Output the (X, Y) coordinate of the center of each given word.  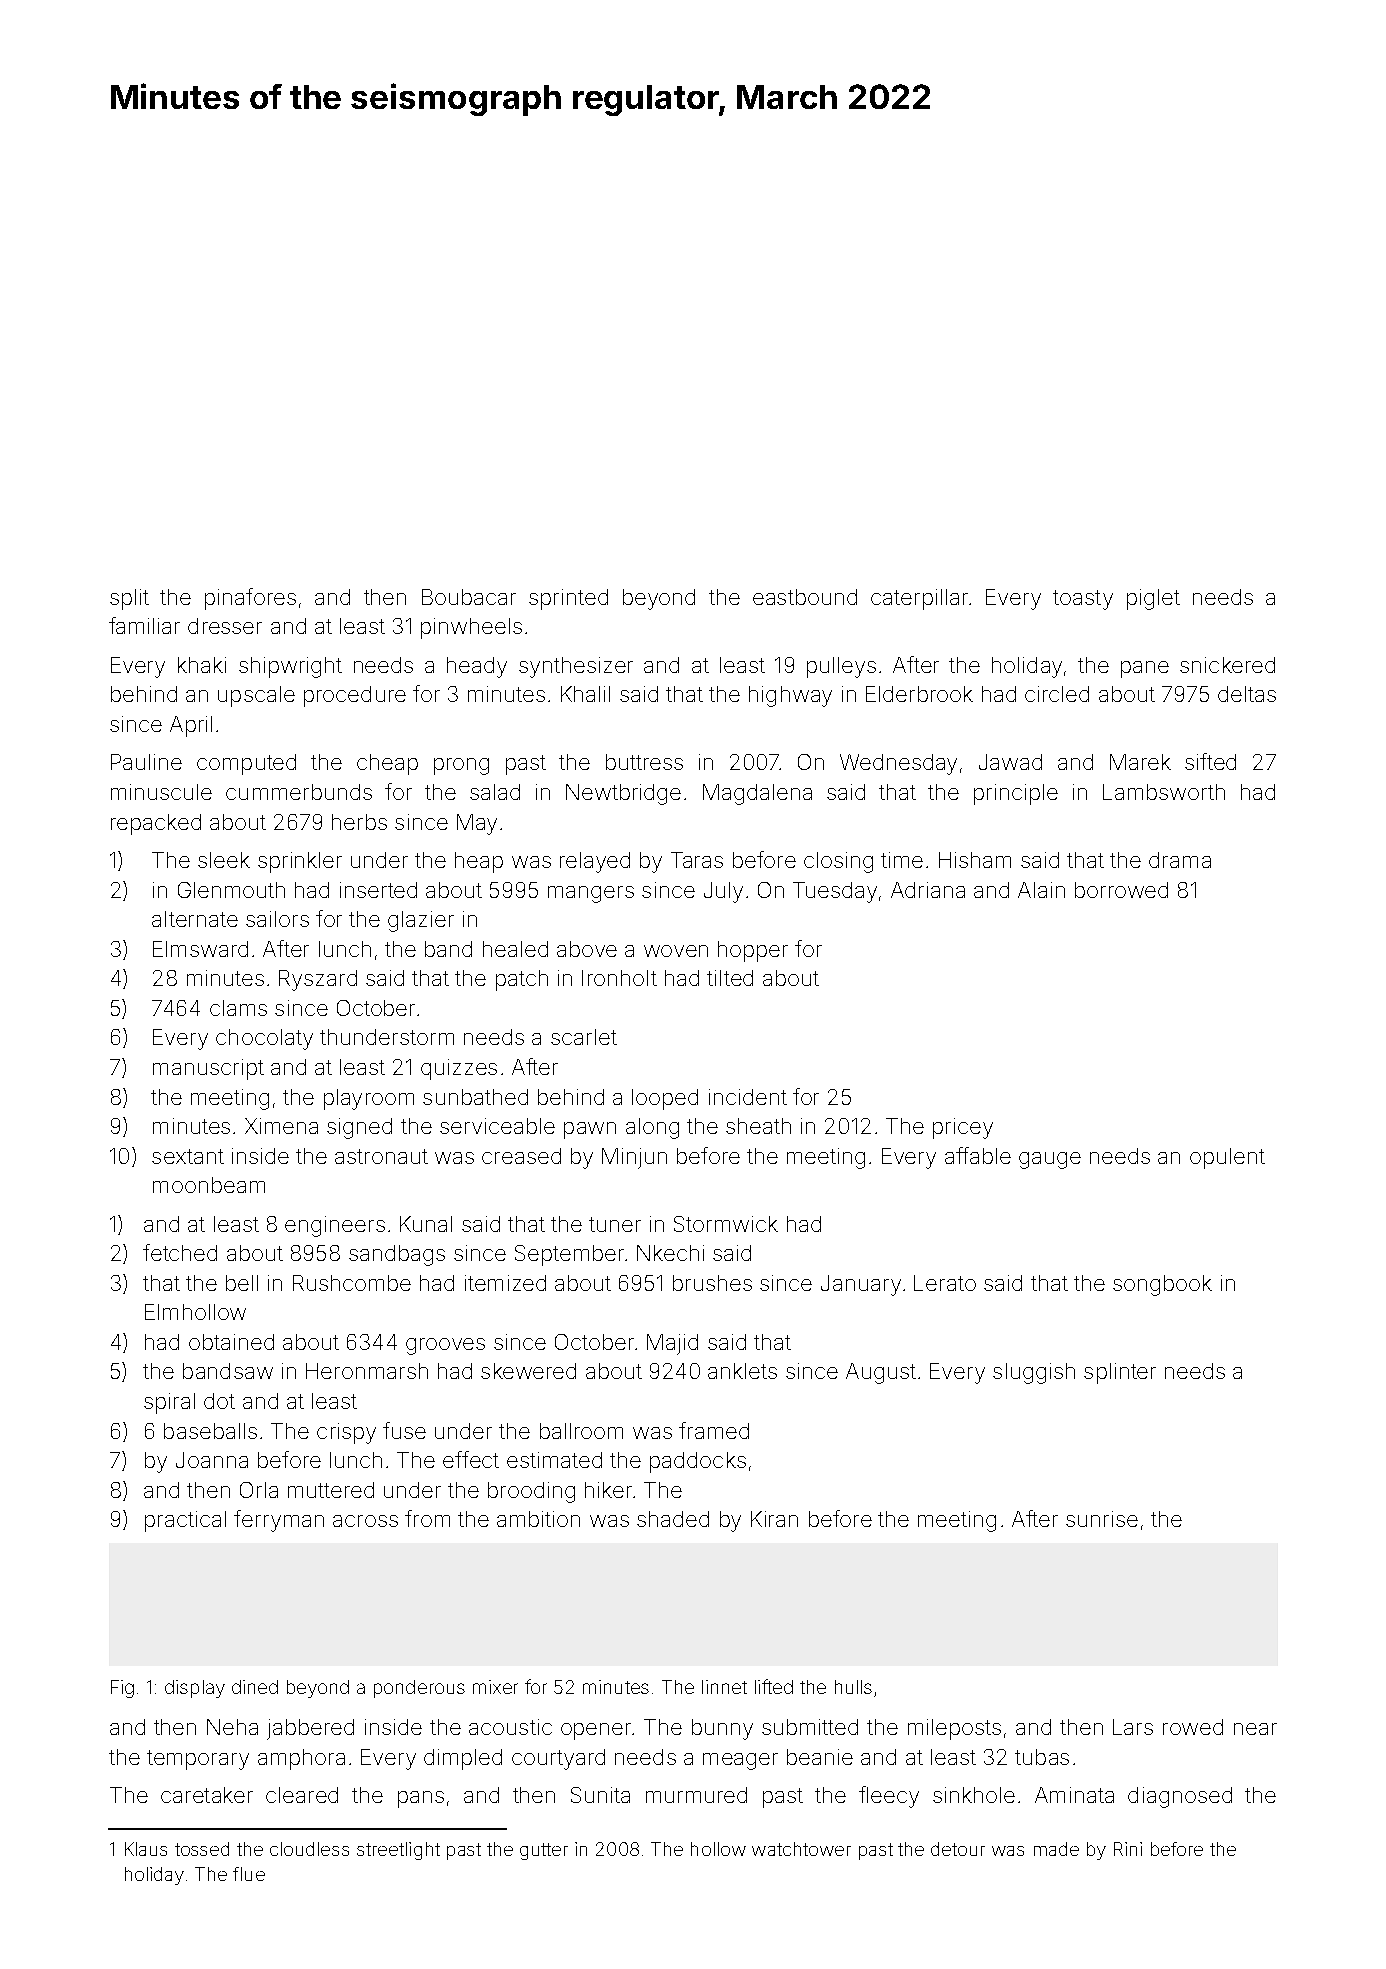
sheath (758, 1126)
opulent (1227, 1158)
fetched (180, 1252)
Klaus (146, 1849)
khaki (202, 665)
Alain (1041, 890)
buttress (644, 762)
